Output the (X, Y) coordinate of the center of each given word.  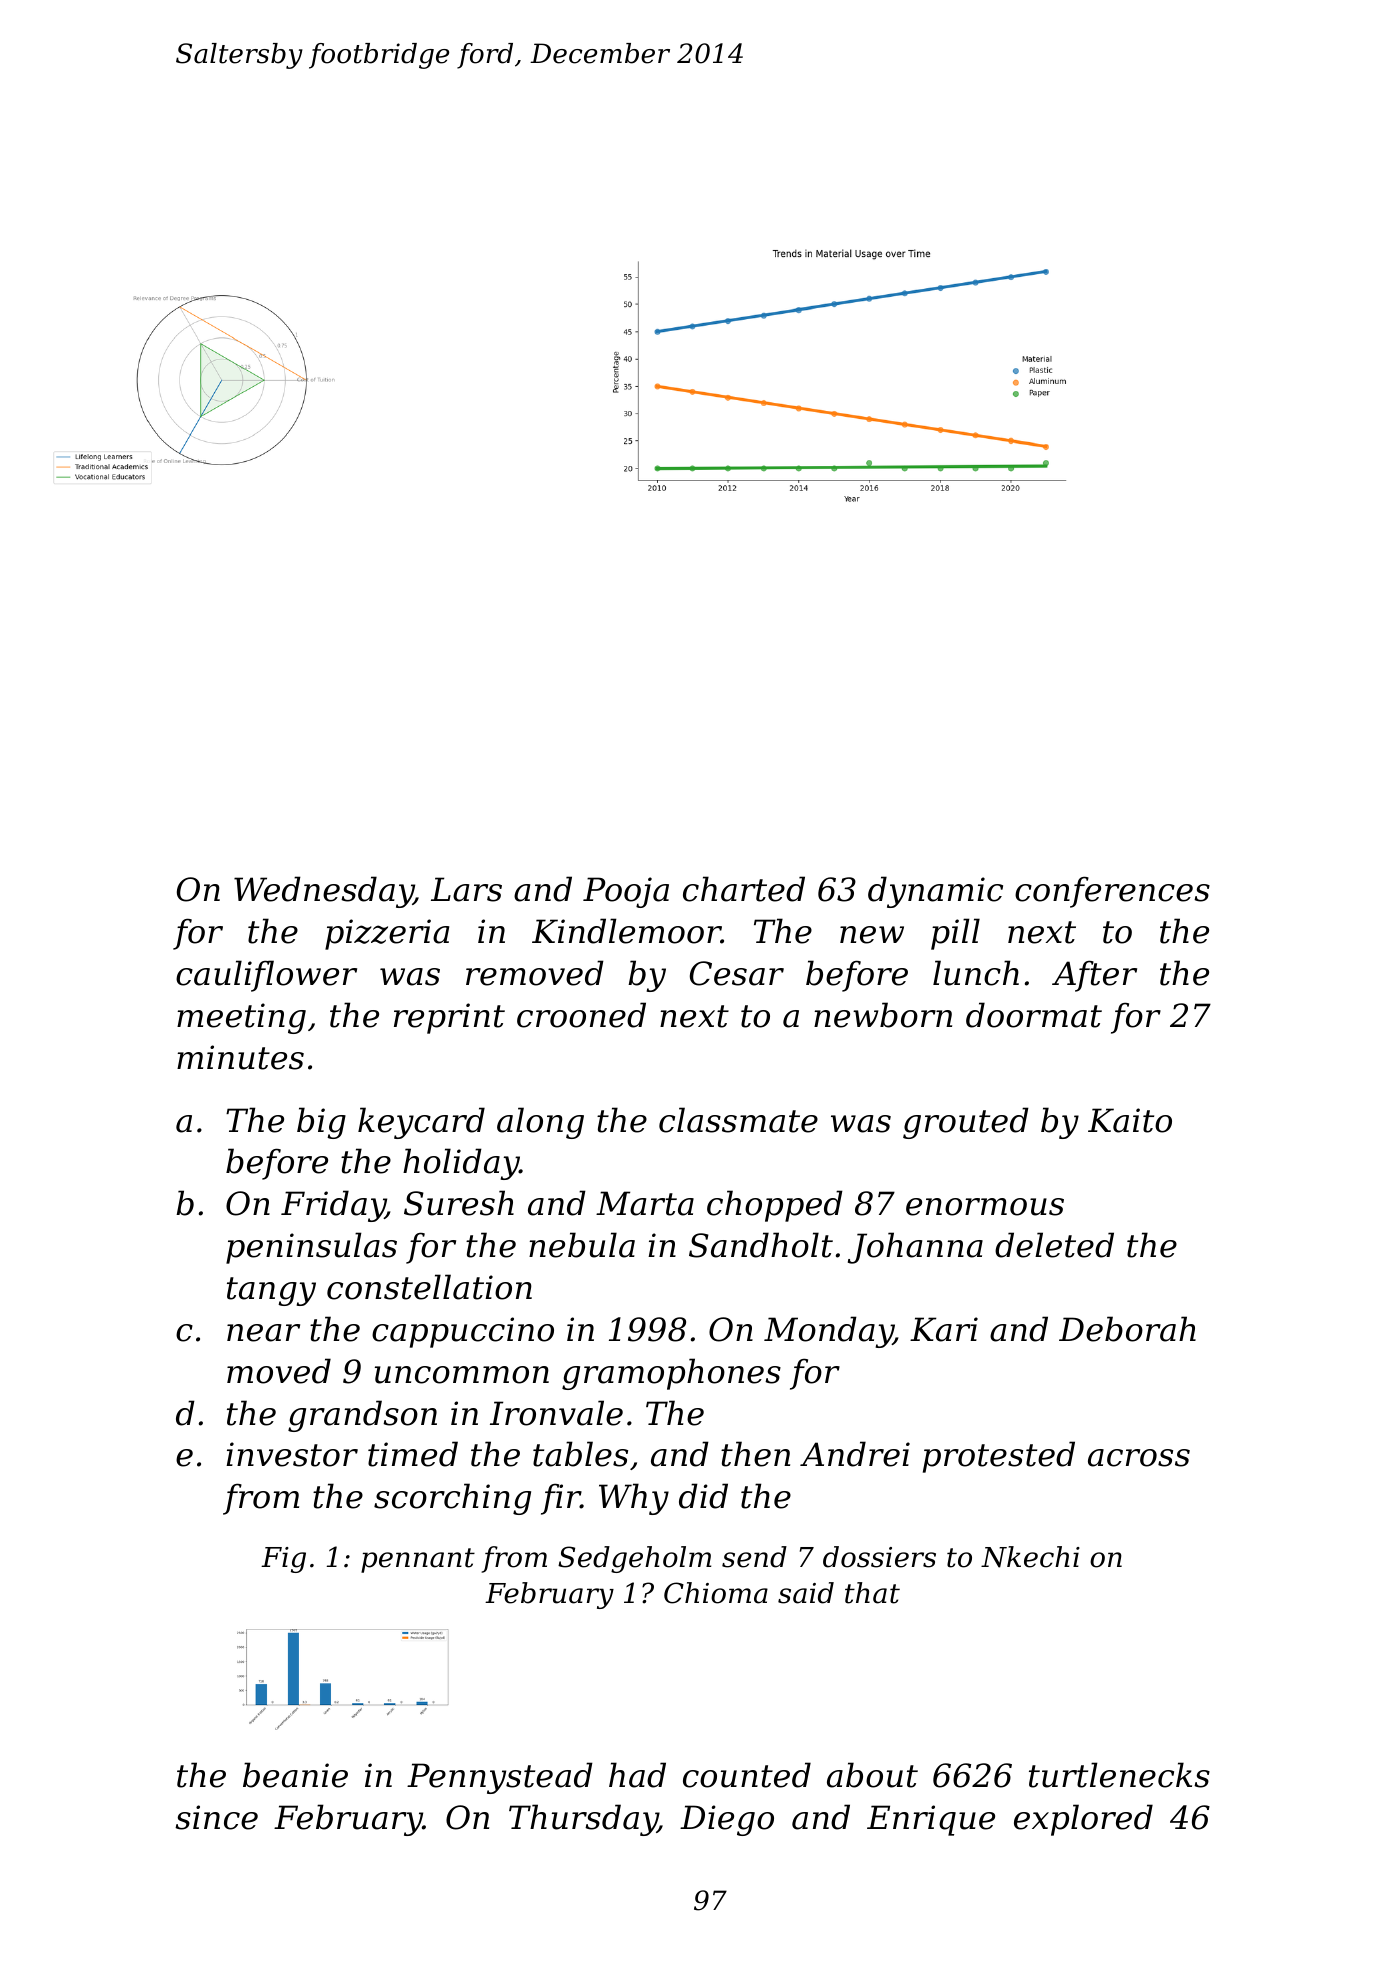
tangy (271, 1291)
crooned (581, 1015)
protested (999, 1457)
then (755, 1454)
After (1094, 976)
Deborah (1127, 1329)
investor (292, 1454)
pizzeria (387, 934)
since (216, 1817)
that (872, 1593)
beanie (295, 1775)
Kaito (1130, 1120)
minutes (240, 1057)
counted (747, 1775)
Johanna (915, 1248)
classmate (738, 1120)
